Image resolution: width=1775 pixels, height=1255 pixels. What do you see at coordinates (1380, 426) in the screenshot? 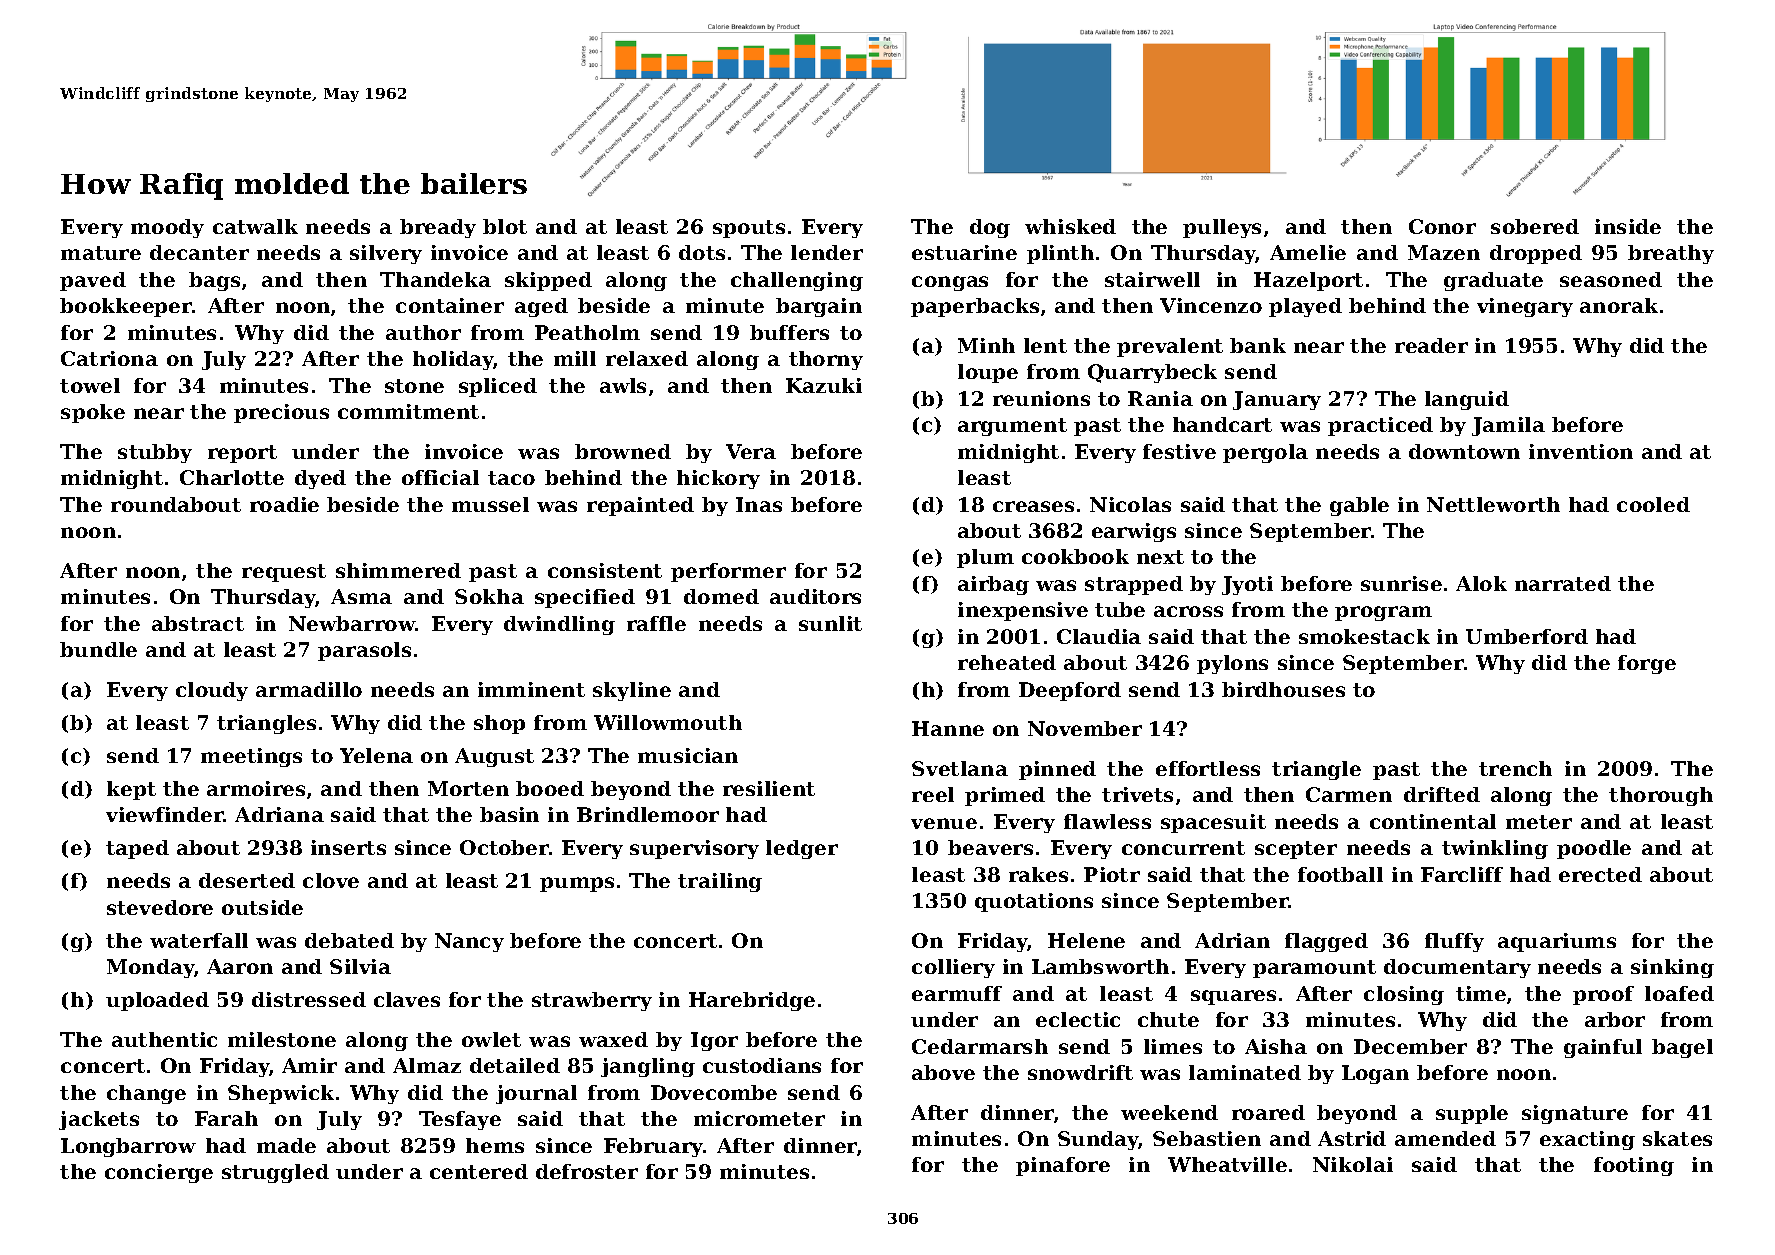
I see `practiced` at bounding box center [1380, 426].
